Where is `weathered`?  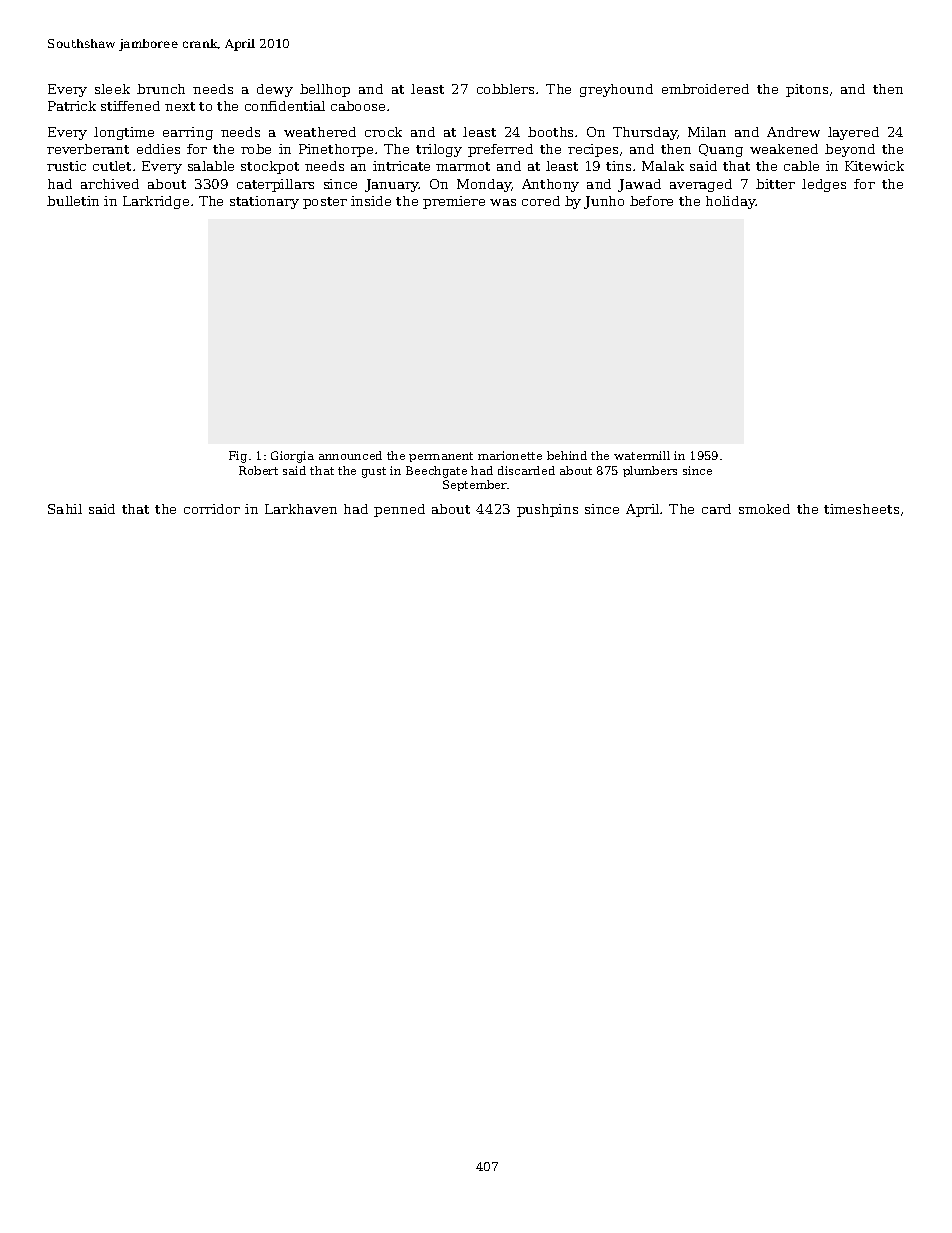 weathered is located at coordinates (320, 132).
